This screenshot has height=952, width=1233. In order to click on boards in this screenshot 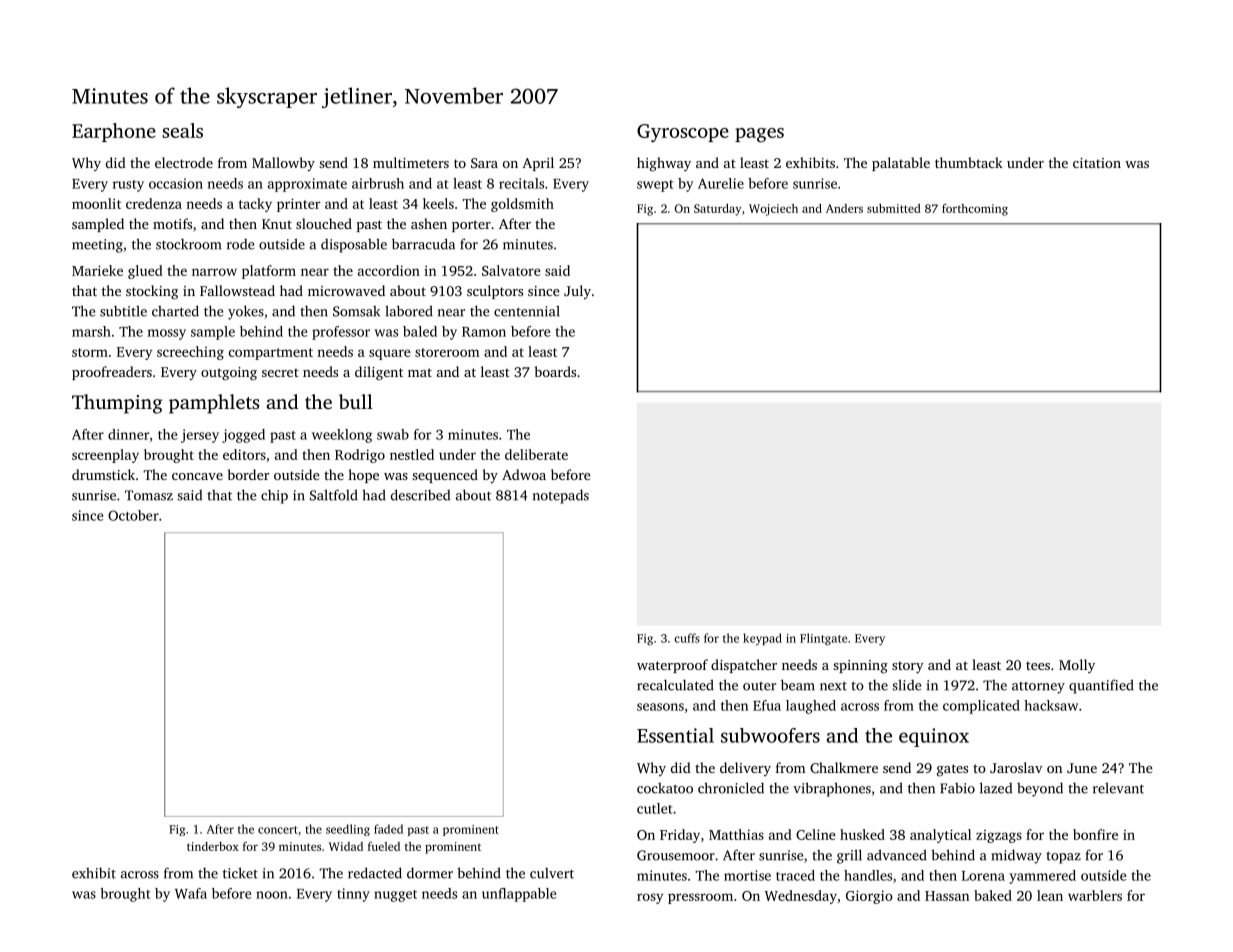, I will do `click(555, 371)`.
